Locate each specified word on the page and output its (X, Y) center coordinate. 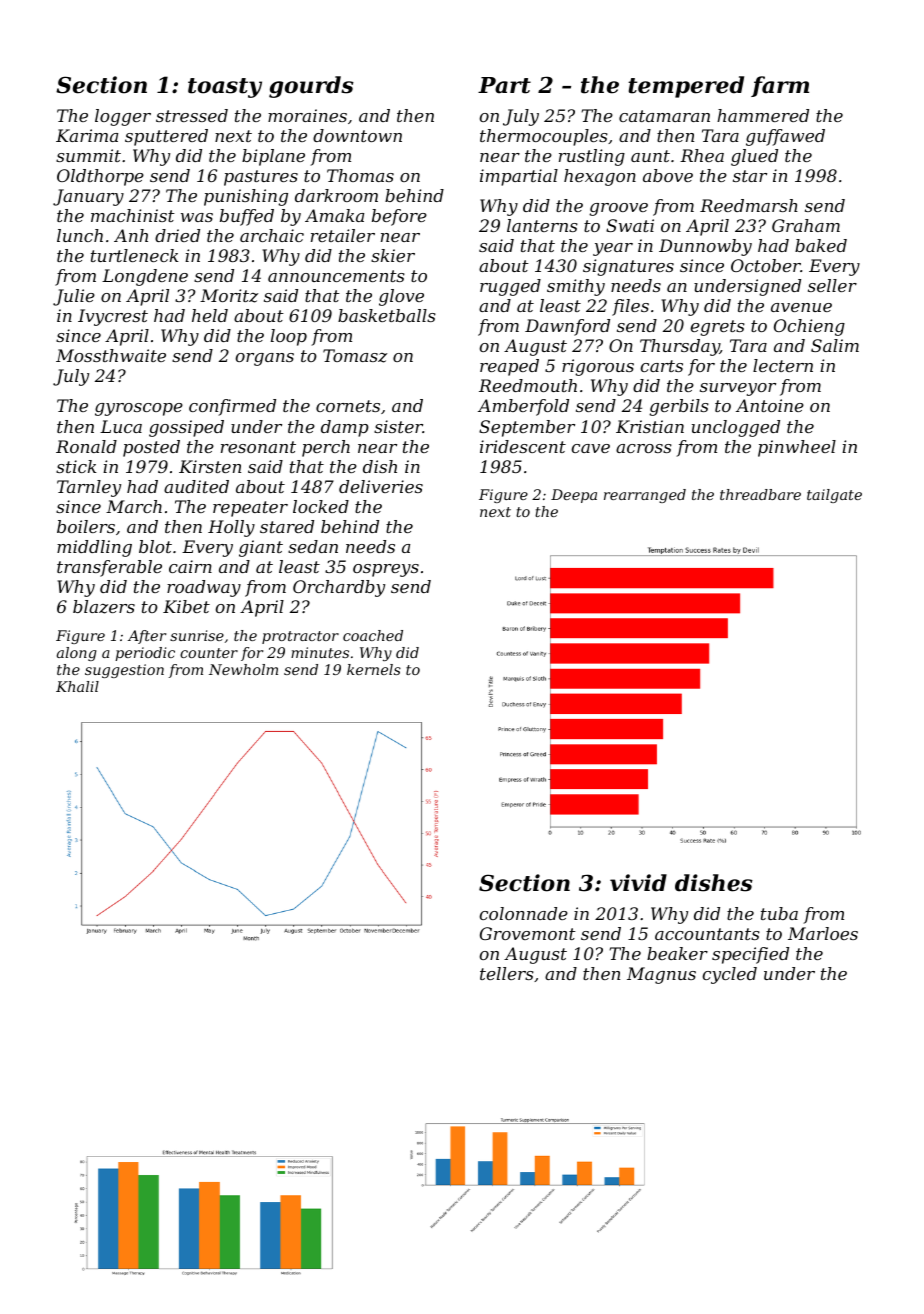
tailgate (834, 496)
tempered (686, 87)
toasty (225, 88)
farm (780, 86)
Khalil (77, 686)
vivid (638, 883)
